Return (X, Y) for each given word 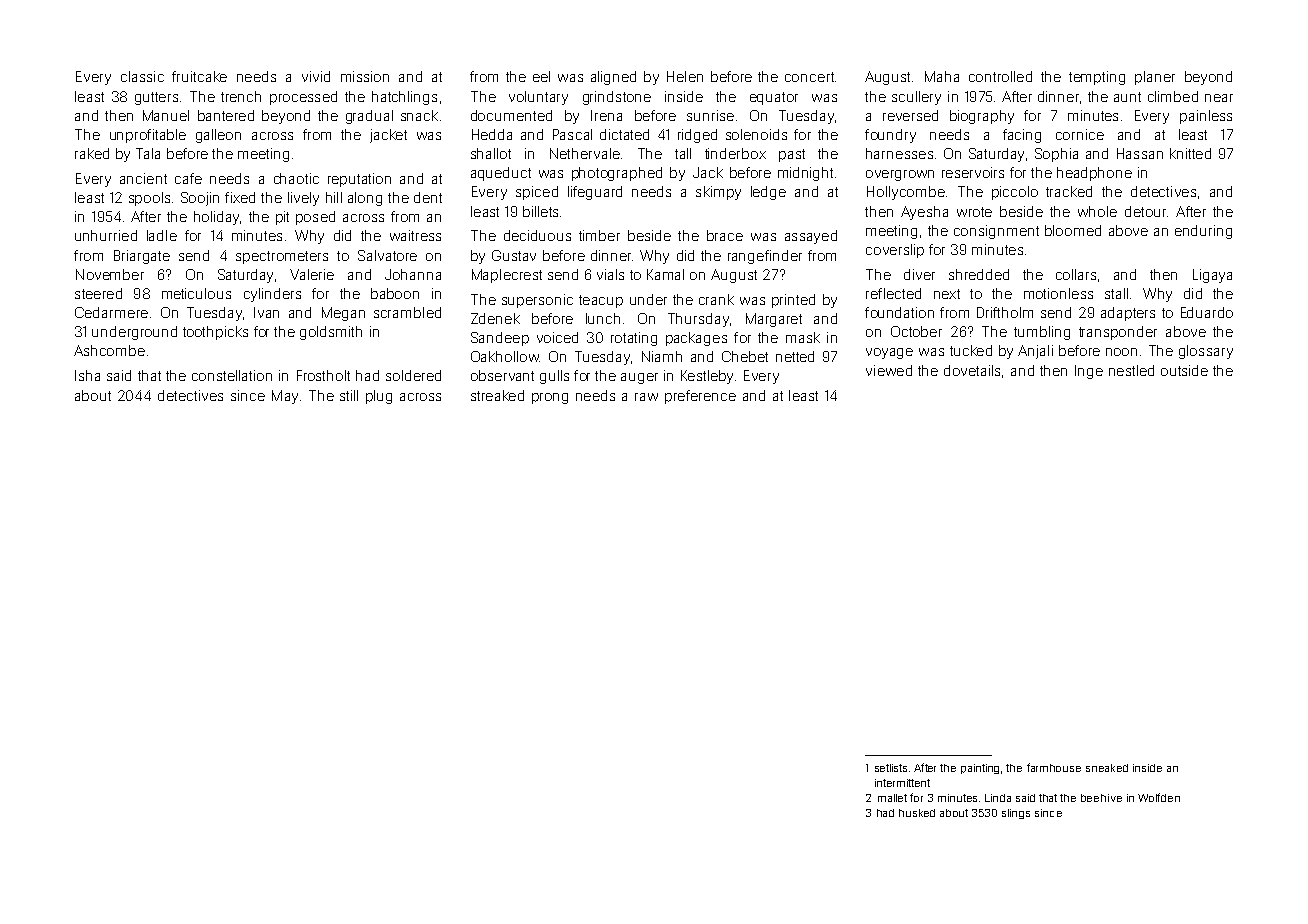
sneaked (1107, 768)
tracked (1069, 191)
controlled (1000, 76)
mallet (892, 798)
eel (541, 76)
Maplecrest (507, 276)
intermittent (902, 783)
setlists (891, 768)
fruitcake (199, 76)
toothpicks (215, 333)
